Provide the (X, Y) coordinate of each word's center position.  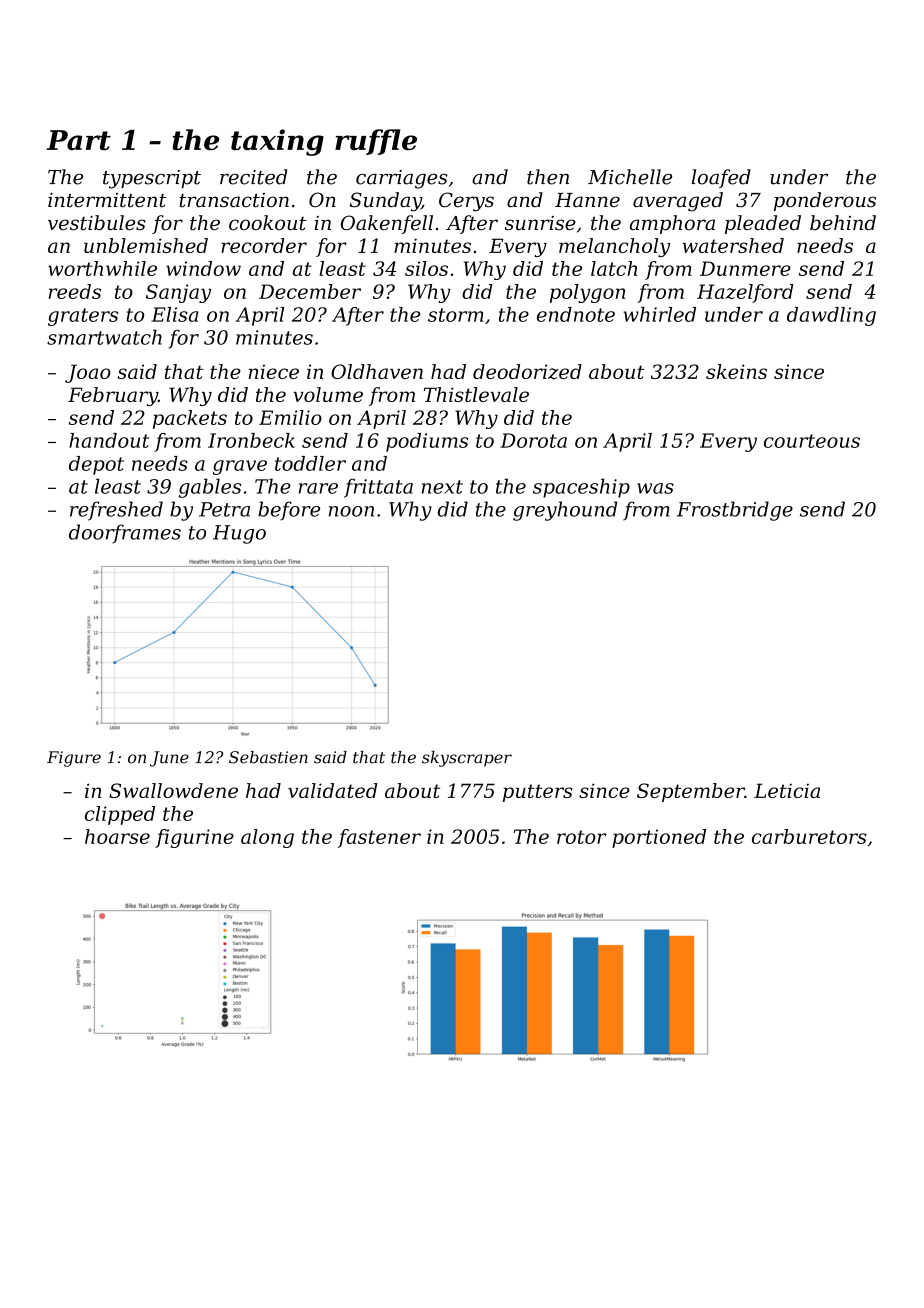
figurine (194, 838)
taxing (277, 142)
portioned (659, 838)
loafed (721, 178)
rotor (581, 837)
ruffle (376, 142)
